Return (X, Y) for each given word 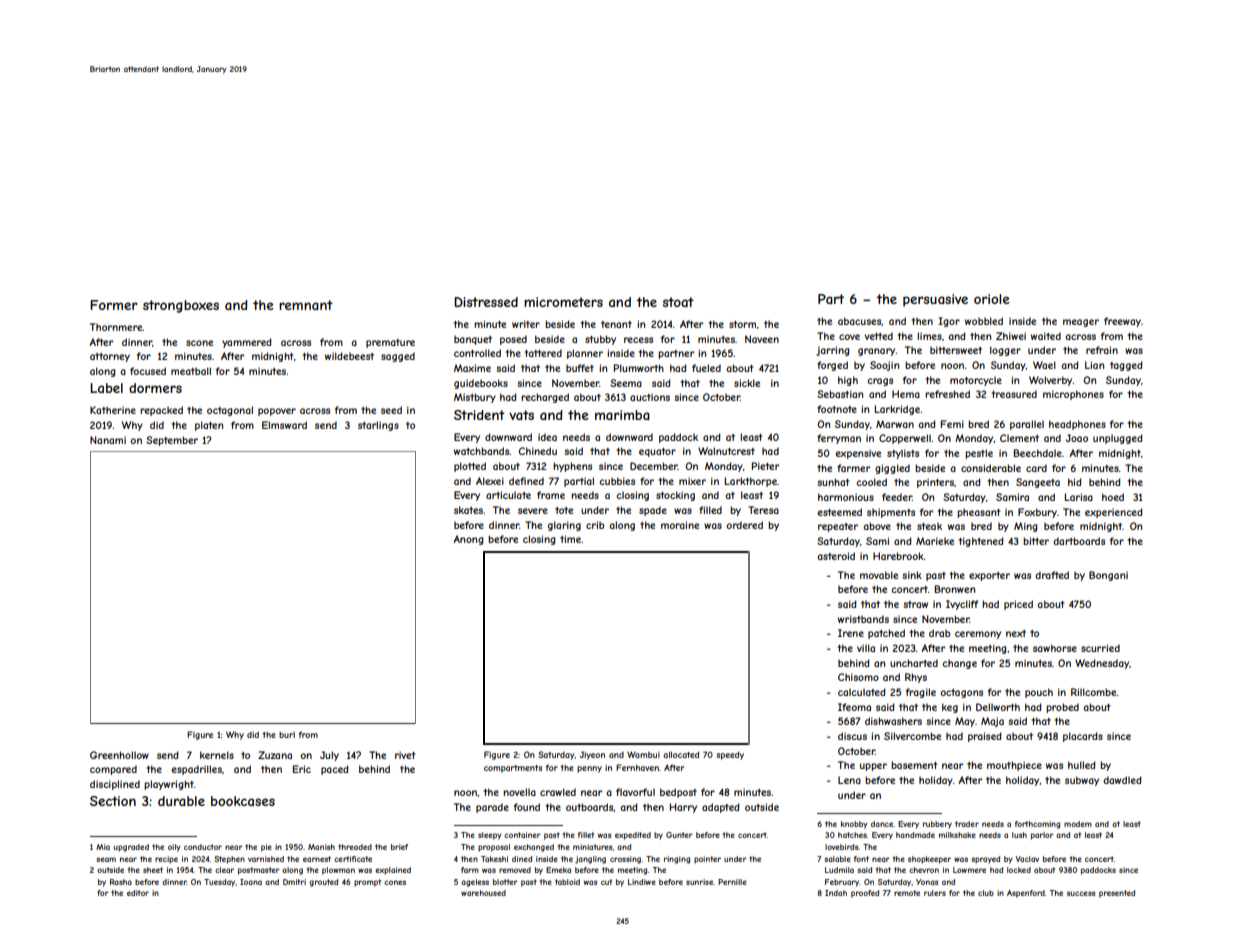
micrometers (563, 302)
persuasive (935, 300)
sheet (153, 870)
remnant (306, 305)
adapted (721, 808)
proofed (865, 894)
